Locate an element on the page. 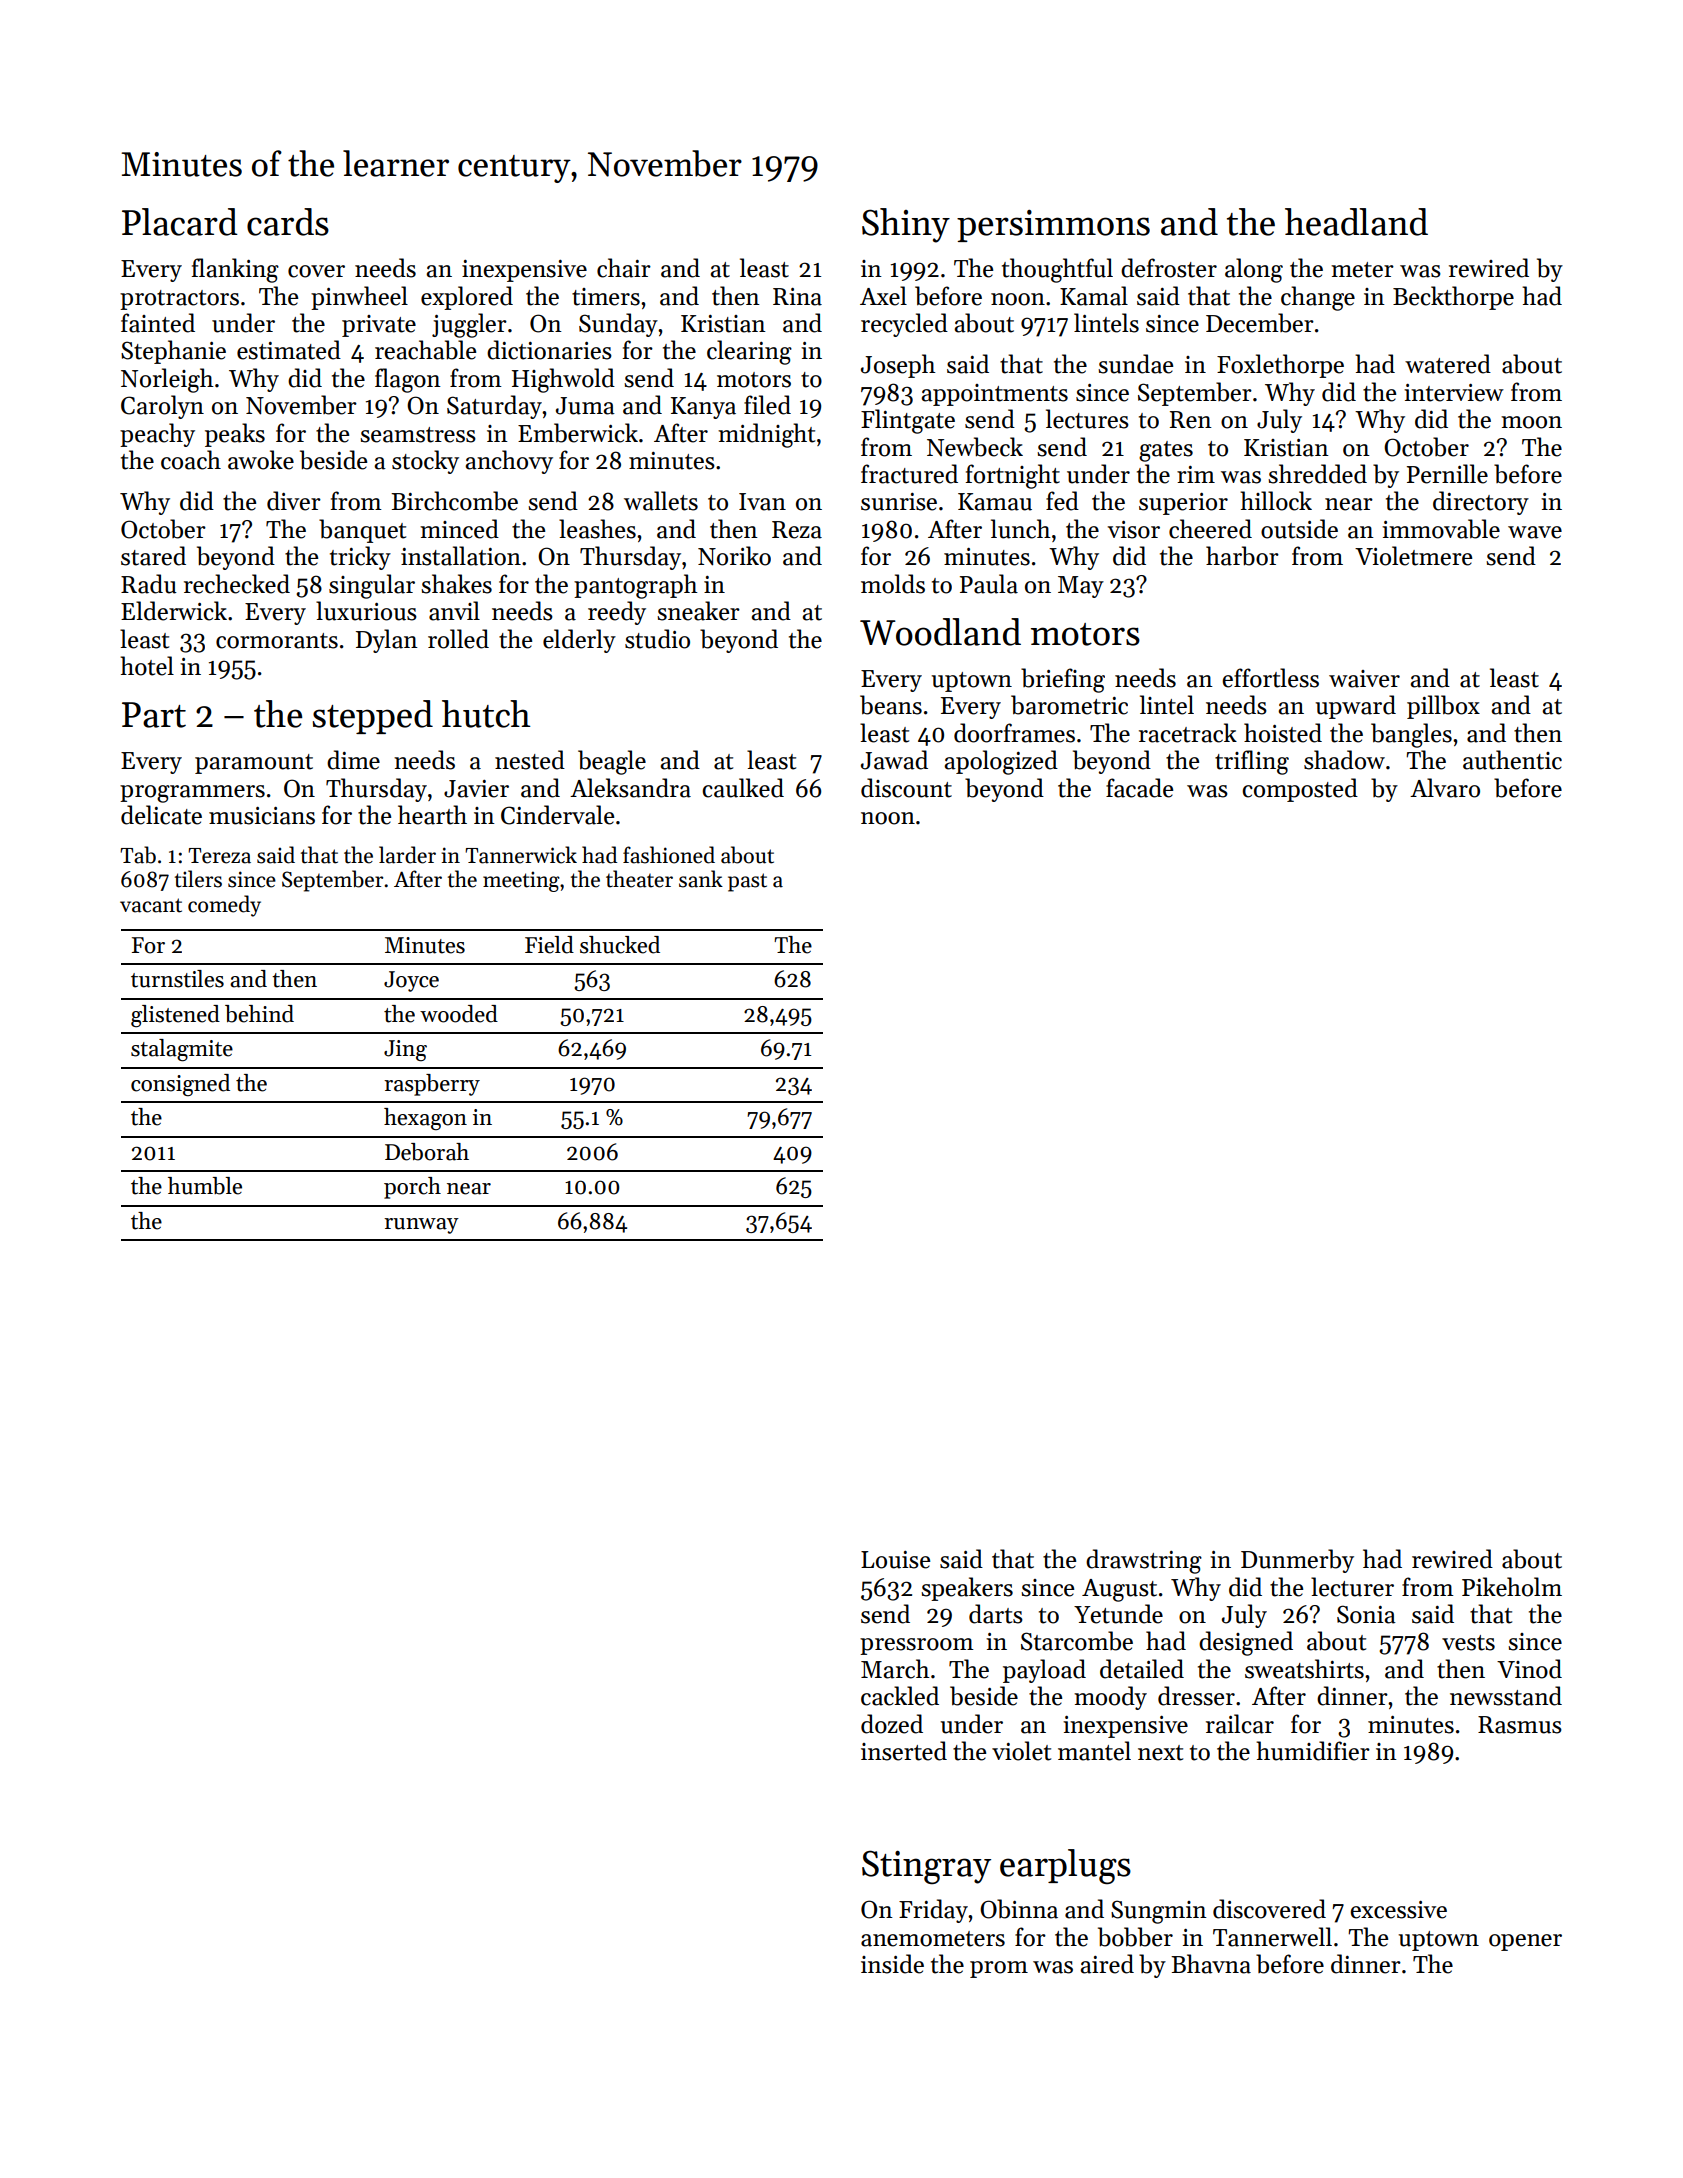 This image has width=1683, height=2178. shucked is located at coordinates (620, 945).
